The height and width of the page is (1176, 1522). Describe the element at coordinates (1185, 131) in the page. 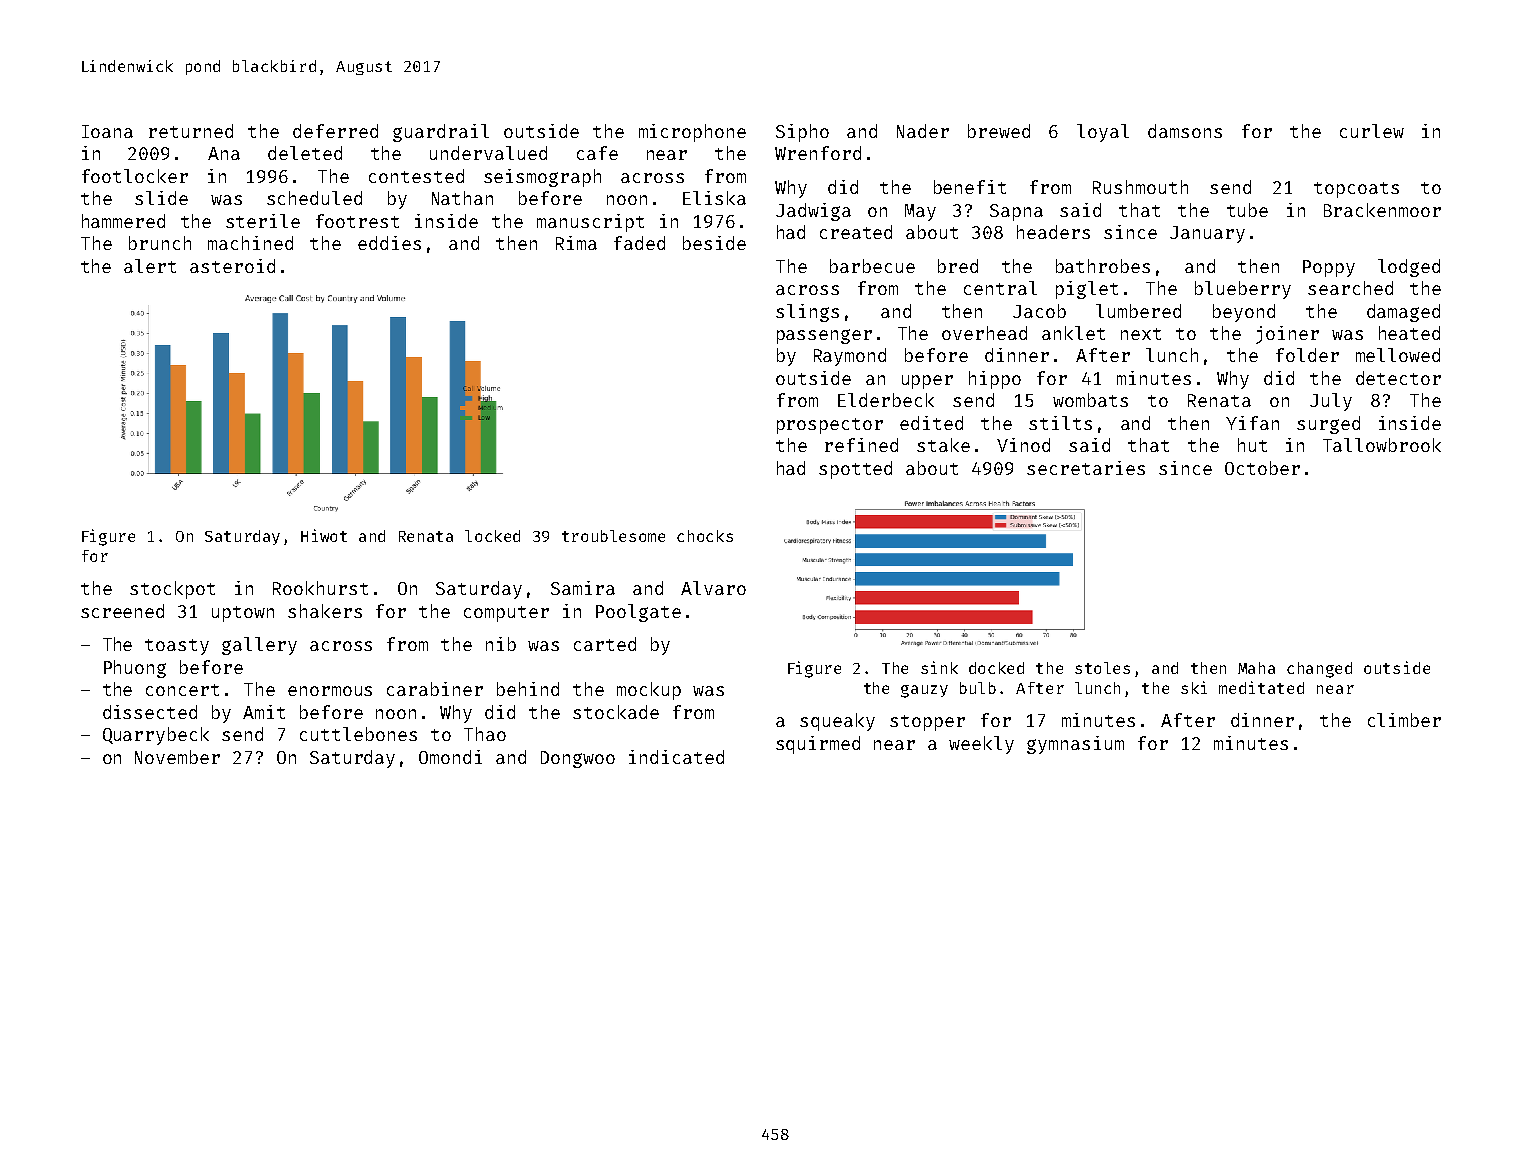

I see `damsons` at that location.
